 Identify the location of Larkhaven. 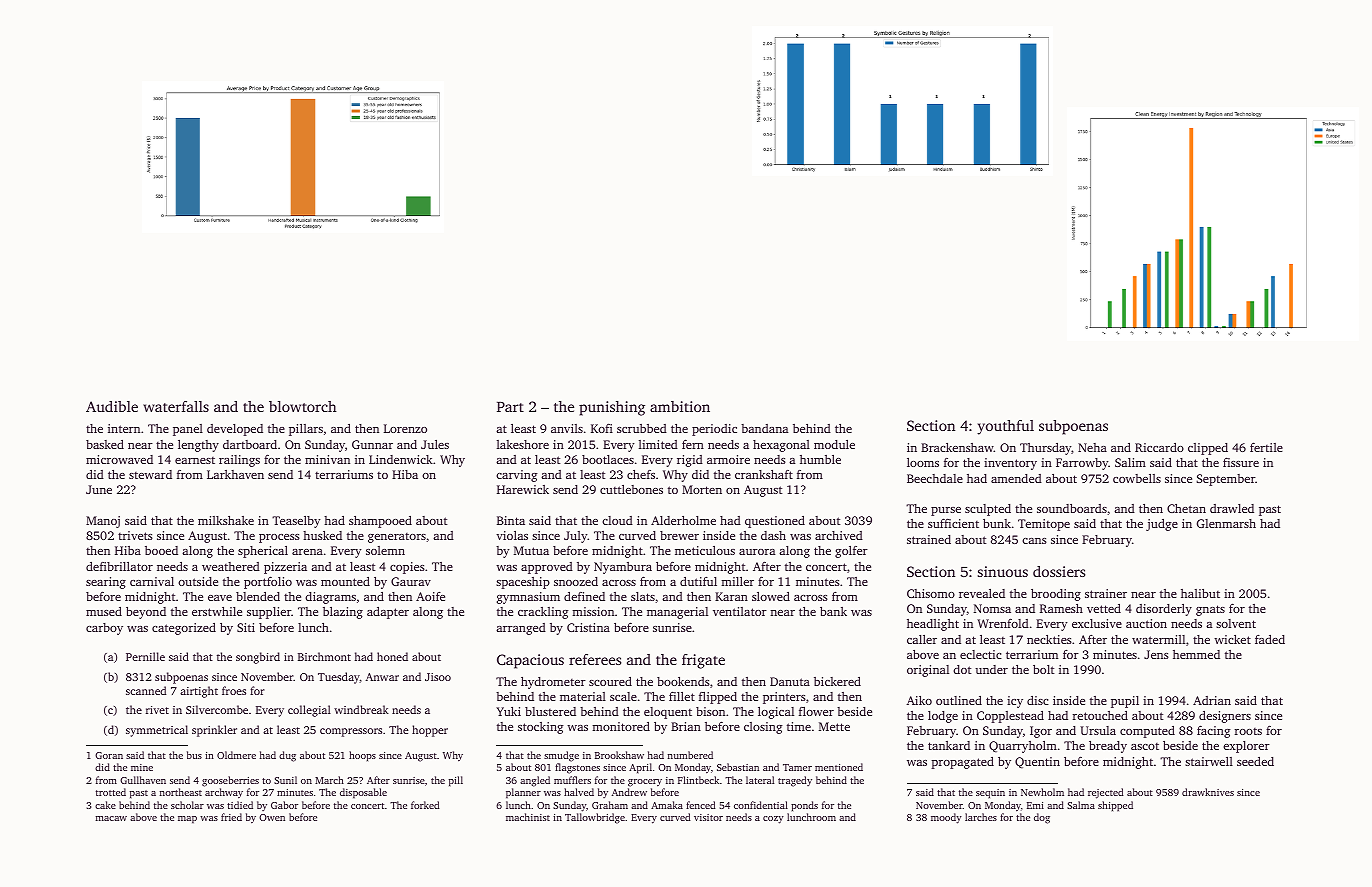
(235, 474).
